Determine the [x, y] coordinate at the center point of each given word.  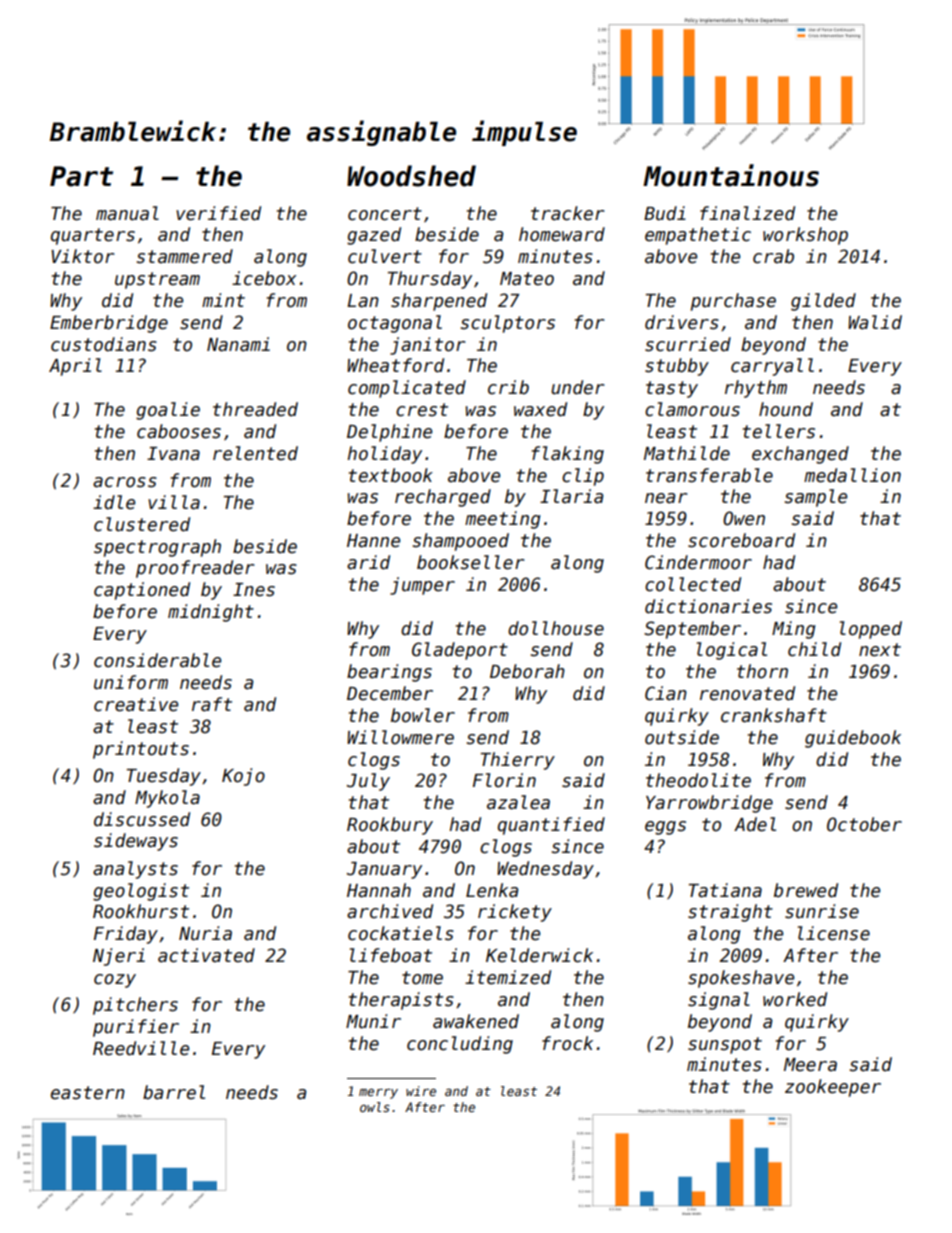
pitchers [135, 1006]
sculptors [507, 324]
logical [732, 651]
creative [136, 704]
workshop [805, 236]
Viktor [82, 256]
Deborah [527, 671]
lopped [871, 630]
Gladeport [460, 651]
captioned [142, 591]
